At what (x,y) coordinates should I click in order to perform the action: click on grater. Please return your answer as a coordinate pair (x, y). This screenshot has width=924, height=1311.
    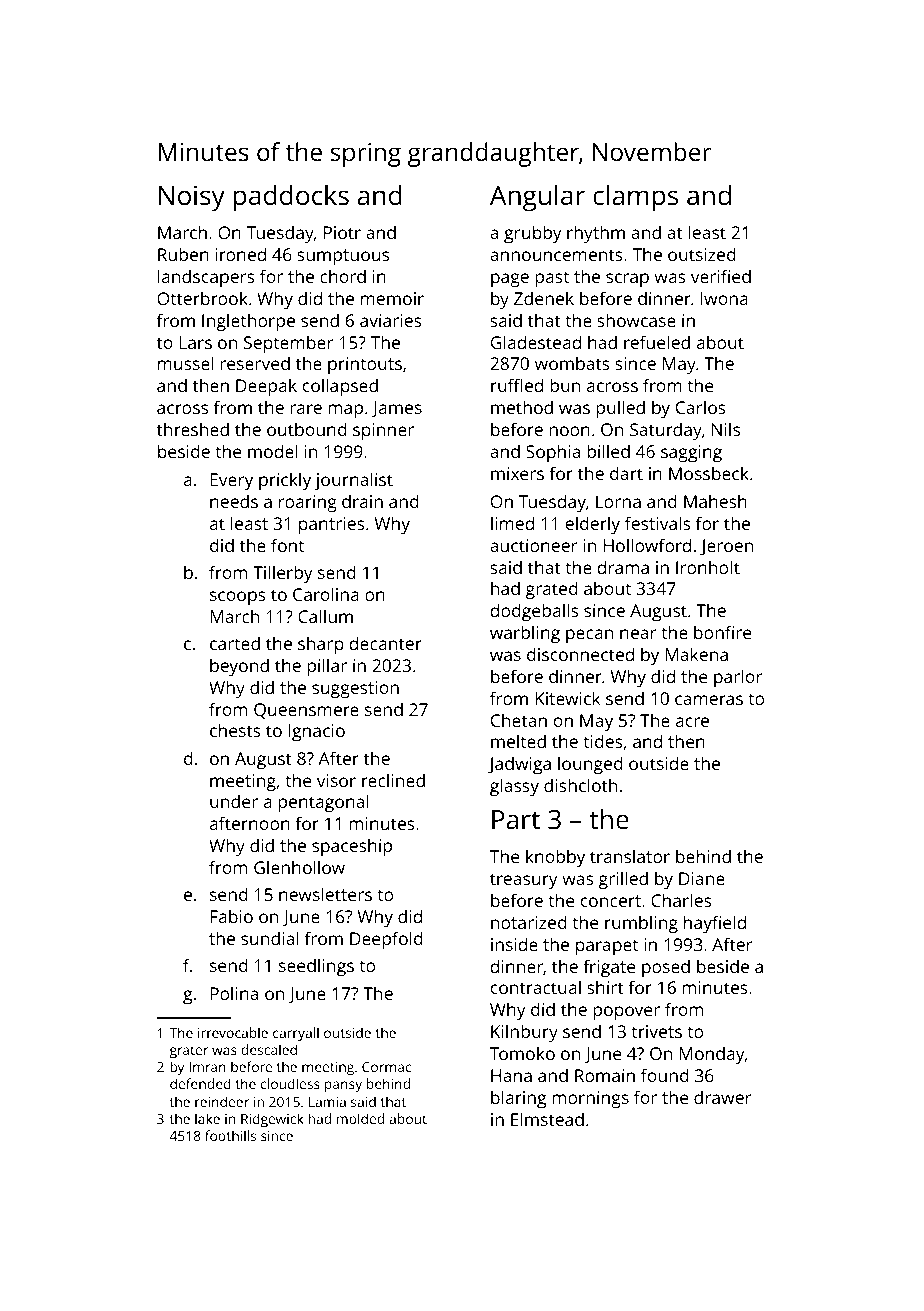
    Looking at the image, I should click on (189, 1052).
